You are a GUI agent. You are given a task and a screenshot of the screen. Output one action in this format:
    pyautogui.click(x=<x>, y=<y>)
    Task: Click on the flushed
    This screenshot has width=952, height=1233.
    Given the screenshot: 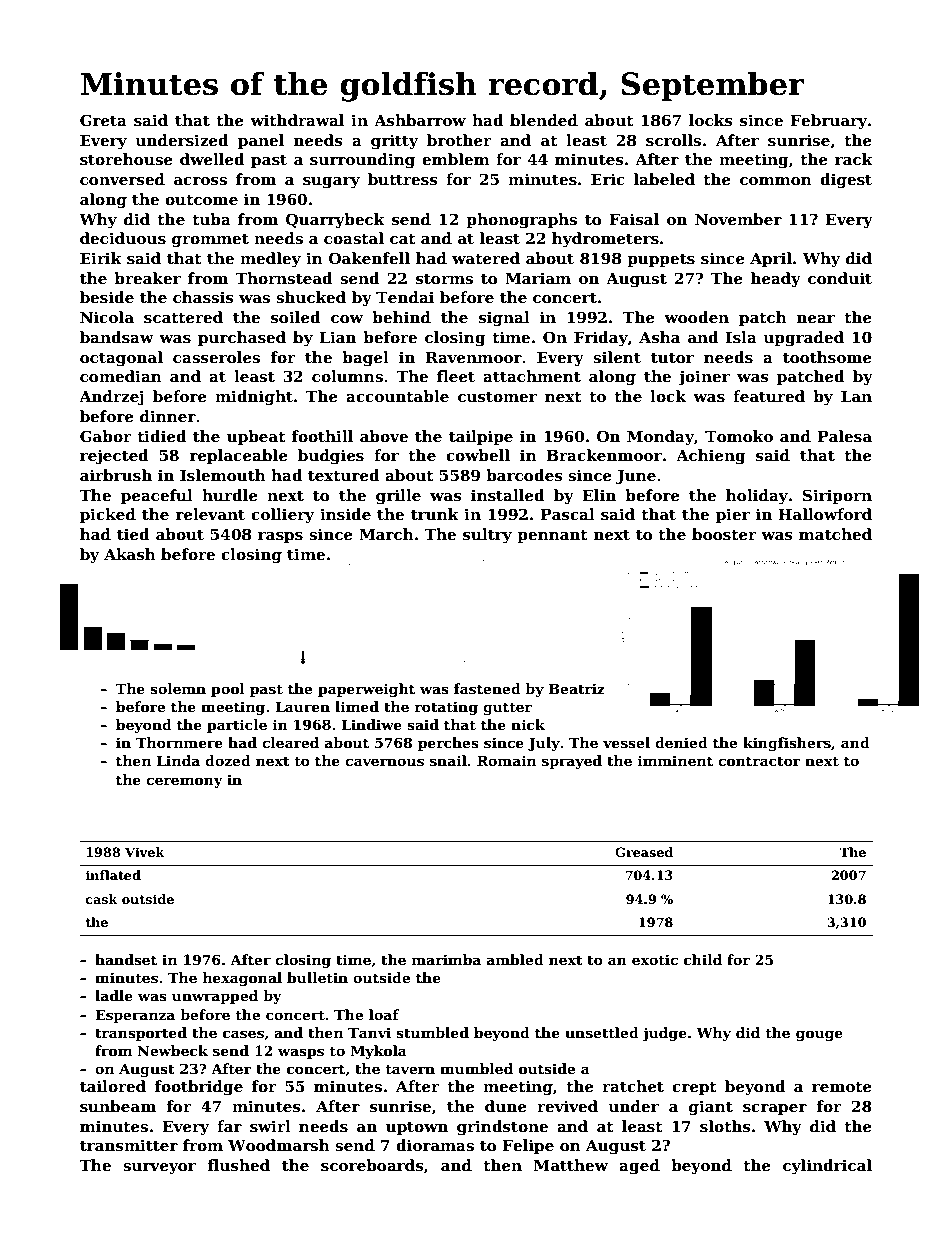 What is the action you would take?
    pyautogui.click(x=239, y=1165)
